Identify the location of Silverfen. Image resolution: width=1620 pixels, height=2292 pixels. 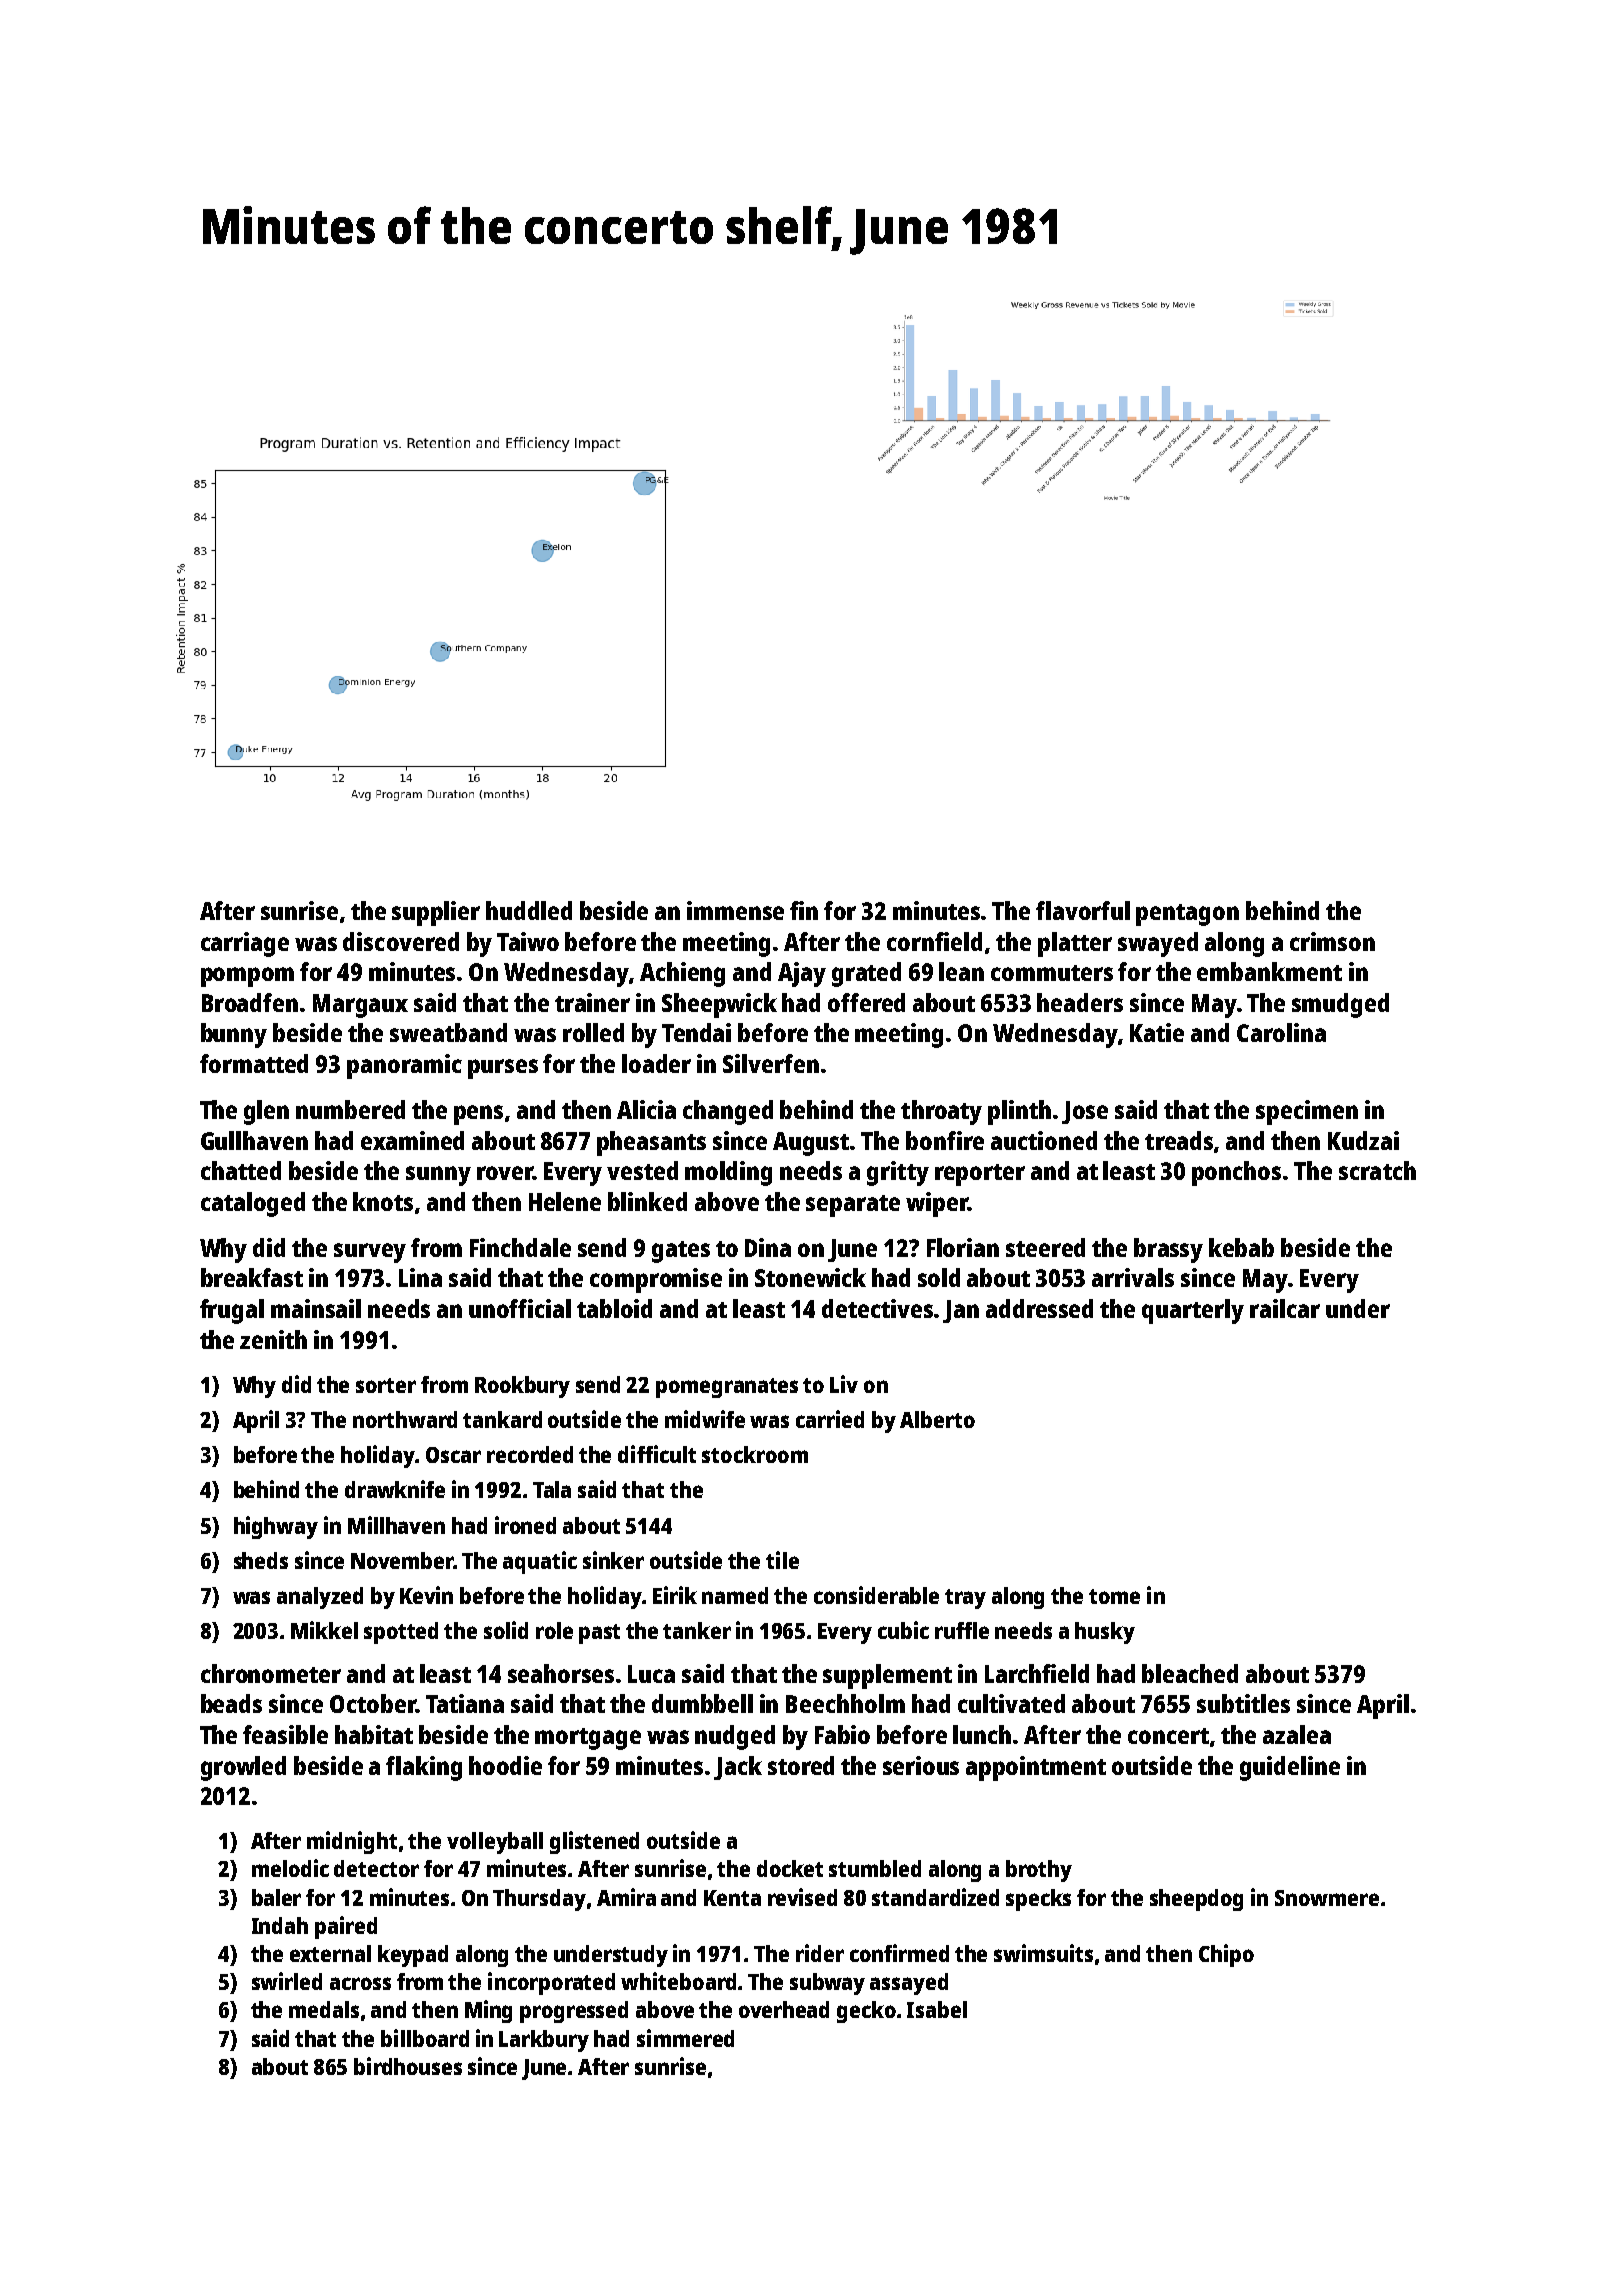
(771, 1063).
